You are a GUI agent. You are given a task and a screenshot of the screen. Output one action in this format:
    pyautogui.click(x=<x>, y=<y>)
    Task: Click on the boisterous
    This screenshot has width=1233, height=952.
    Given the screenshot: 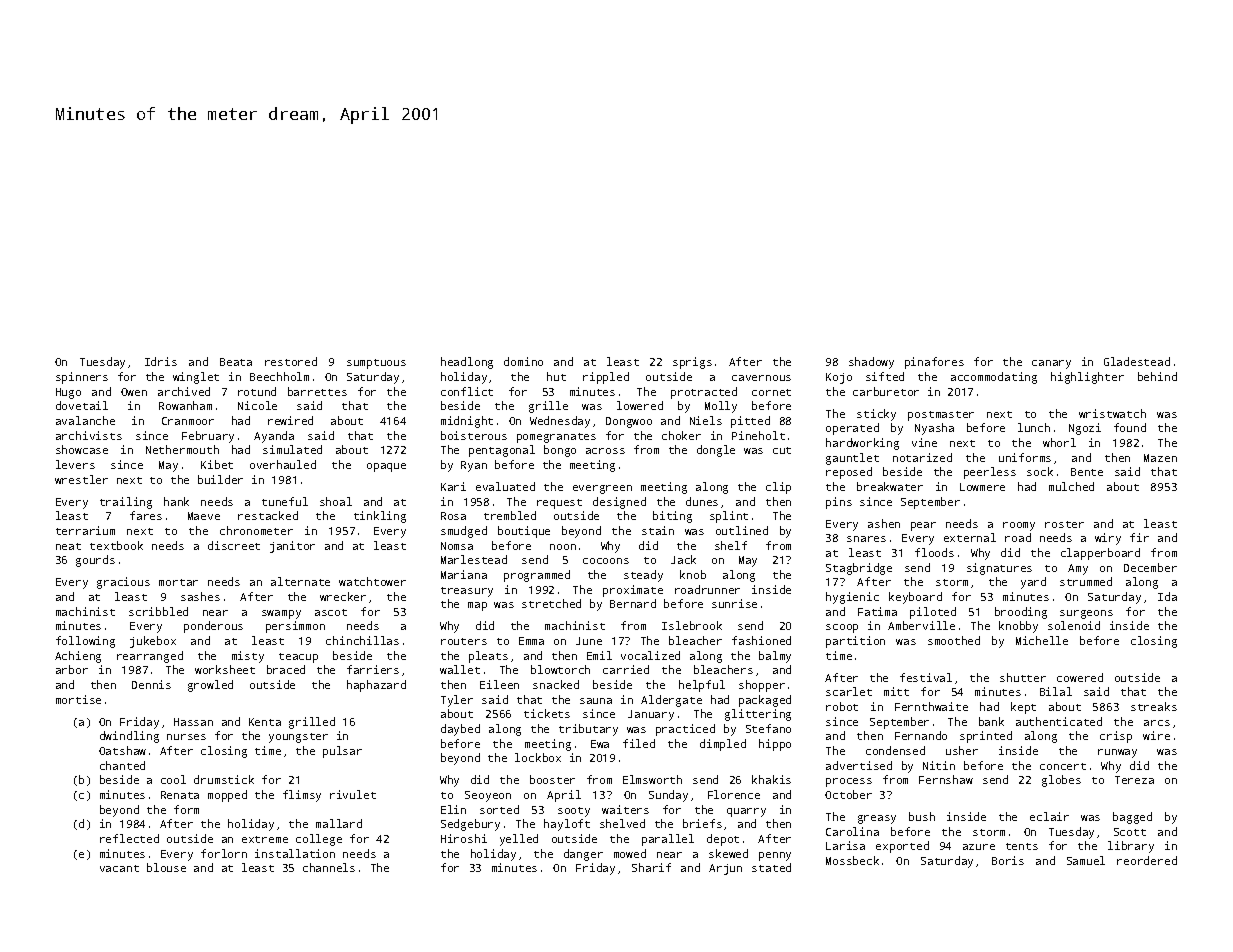 What is the action you would take?
    pyautogui.click(x=474, y=435)
